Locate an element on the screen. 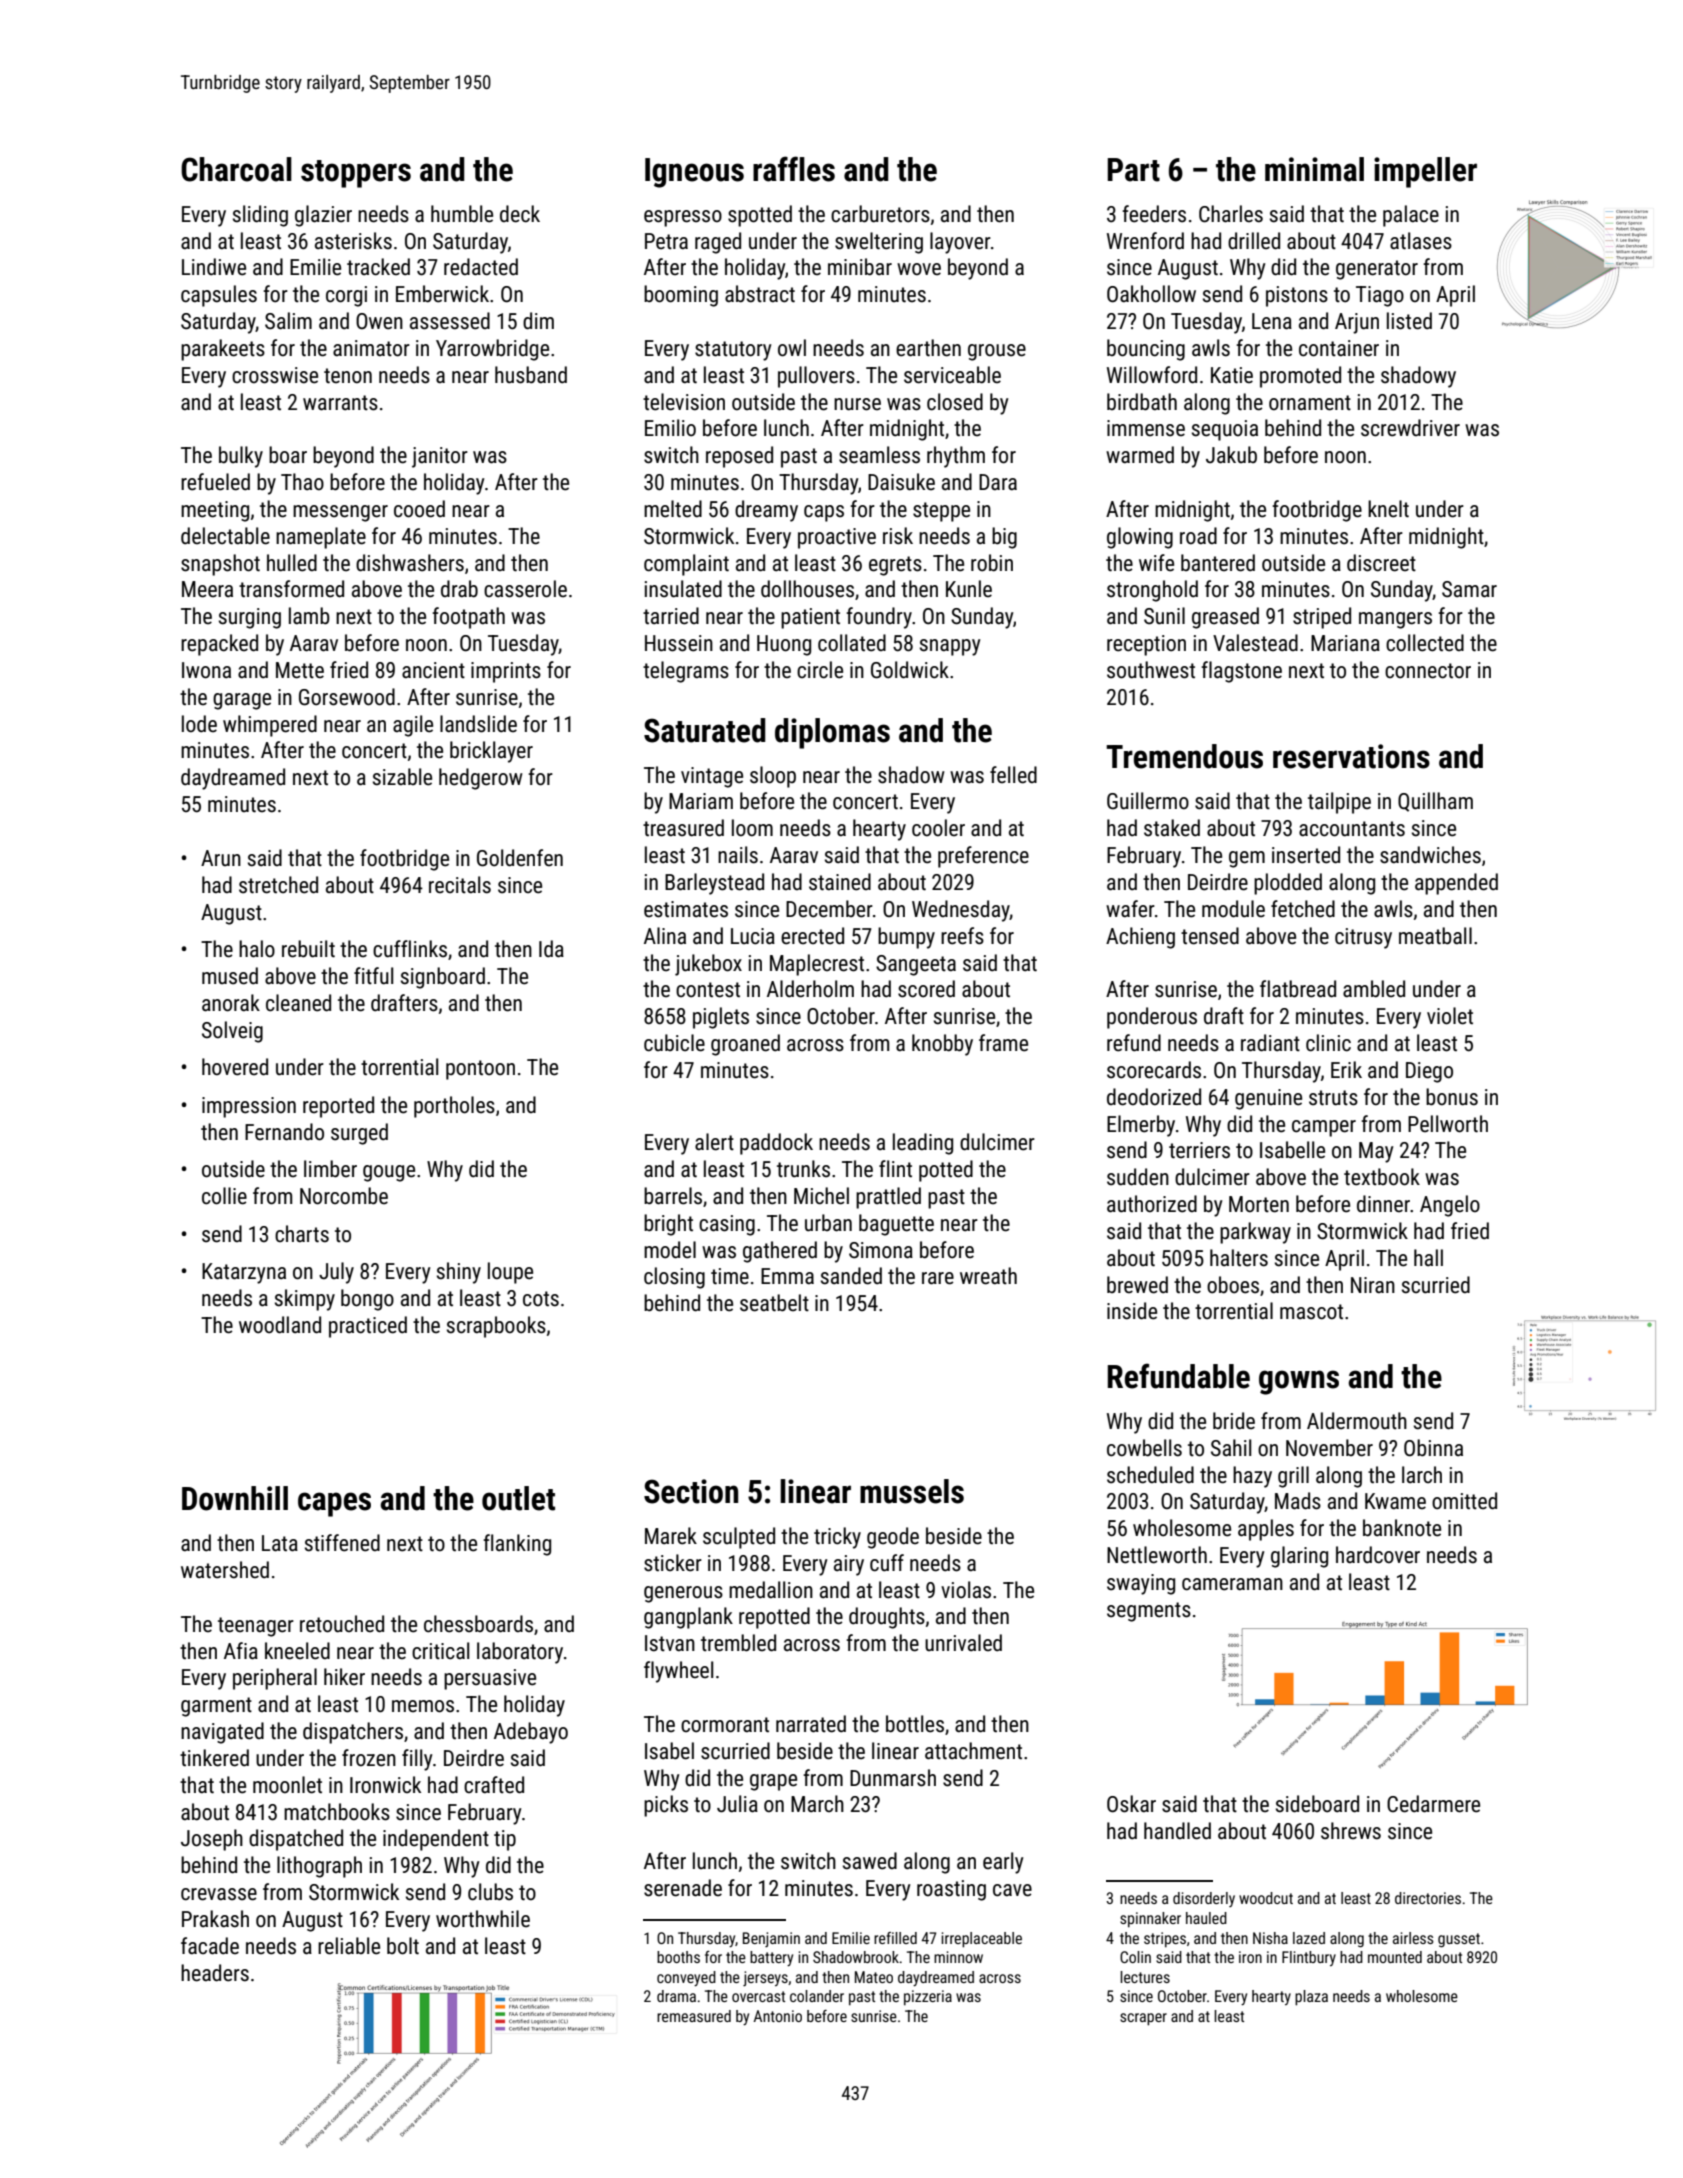  Oakhollow is located at coordinates (1151, 294).
